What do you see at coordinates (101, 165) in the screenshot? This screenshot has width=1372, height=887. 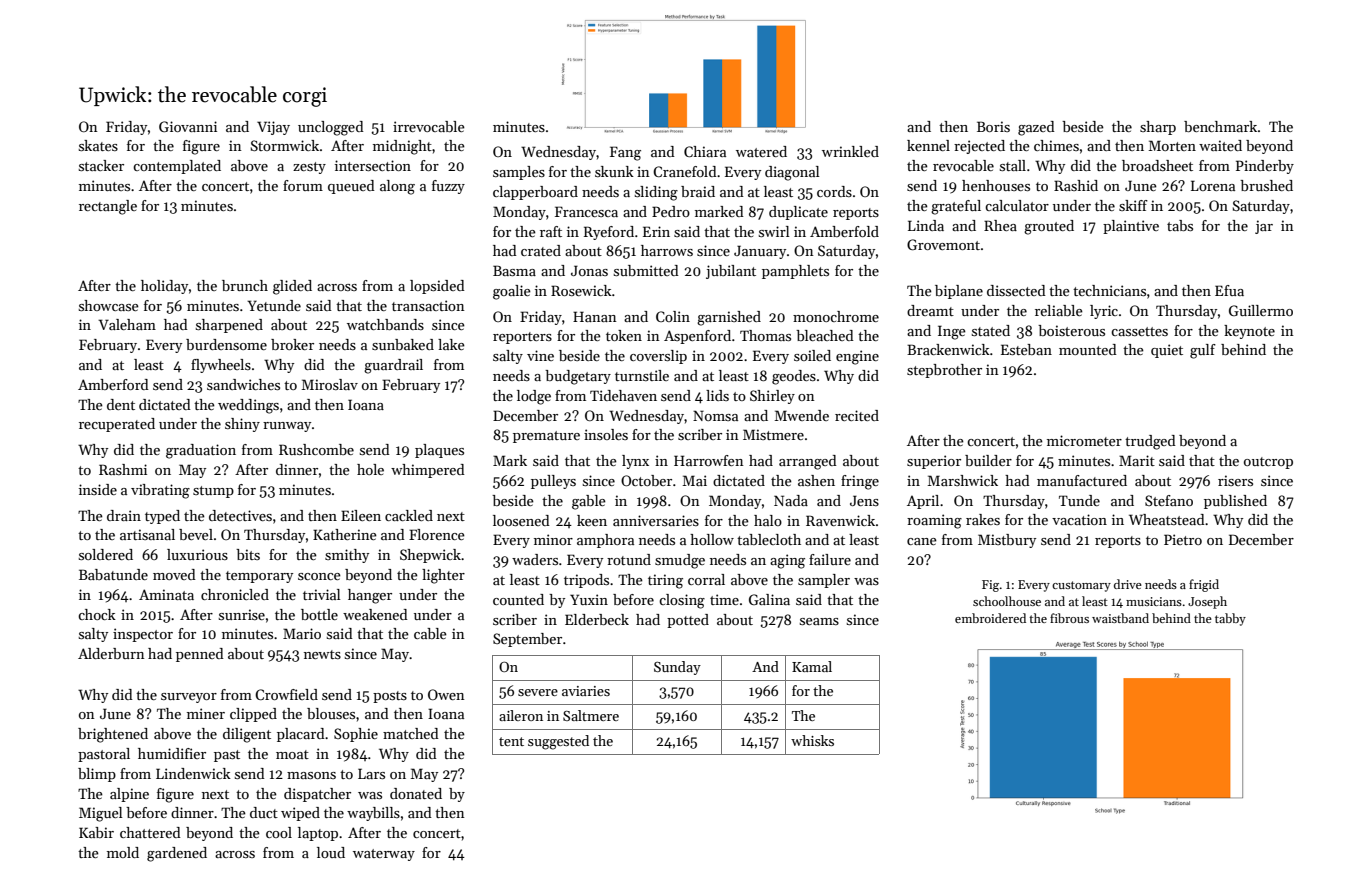 I see `stacker` at bounding box center [101, 165].
